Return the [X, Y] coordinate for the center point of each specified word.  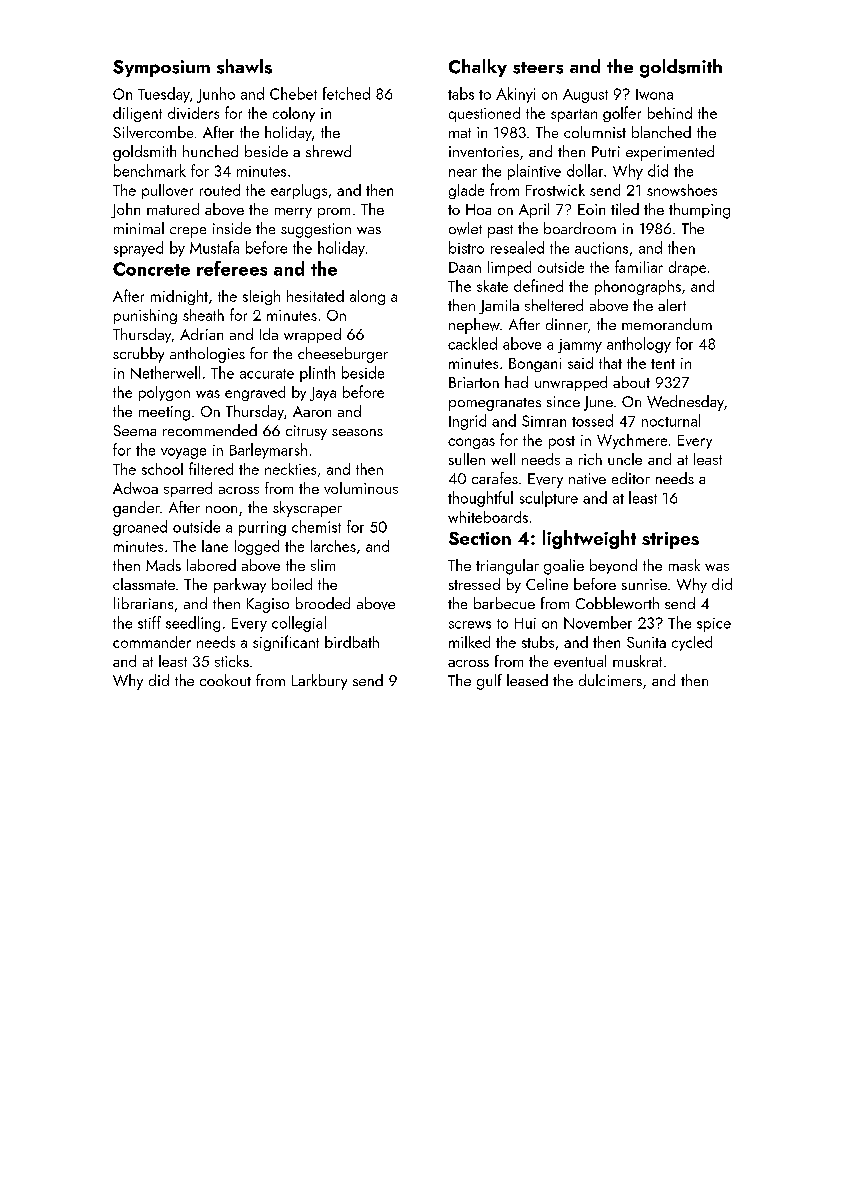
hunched [210, 151]
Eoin [591, 209]
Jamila [499, 306]
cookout [225, 680]
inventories [484, 151]
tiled [625, 209]
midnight [179, 297]
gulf [489, 682]
